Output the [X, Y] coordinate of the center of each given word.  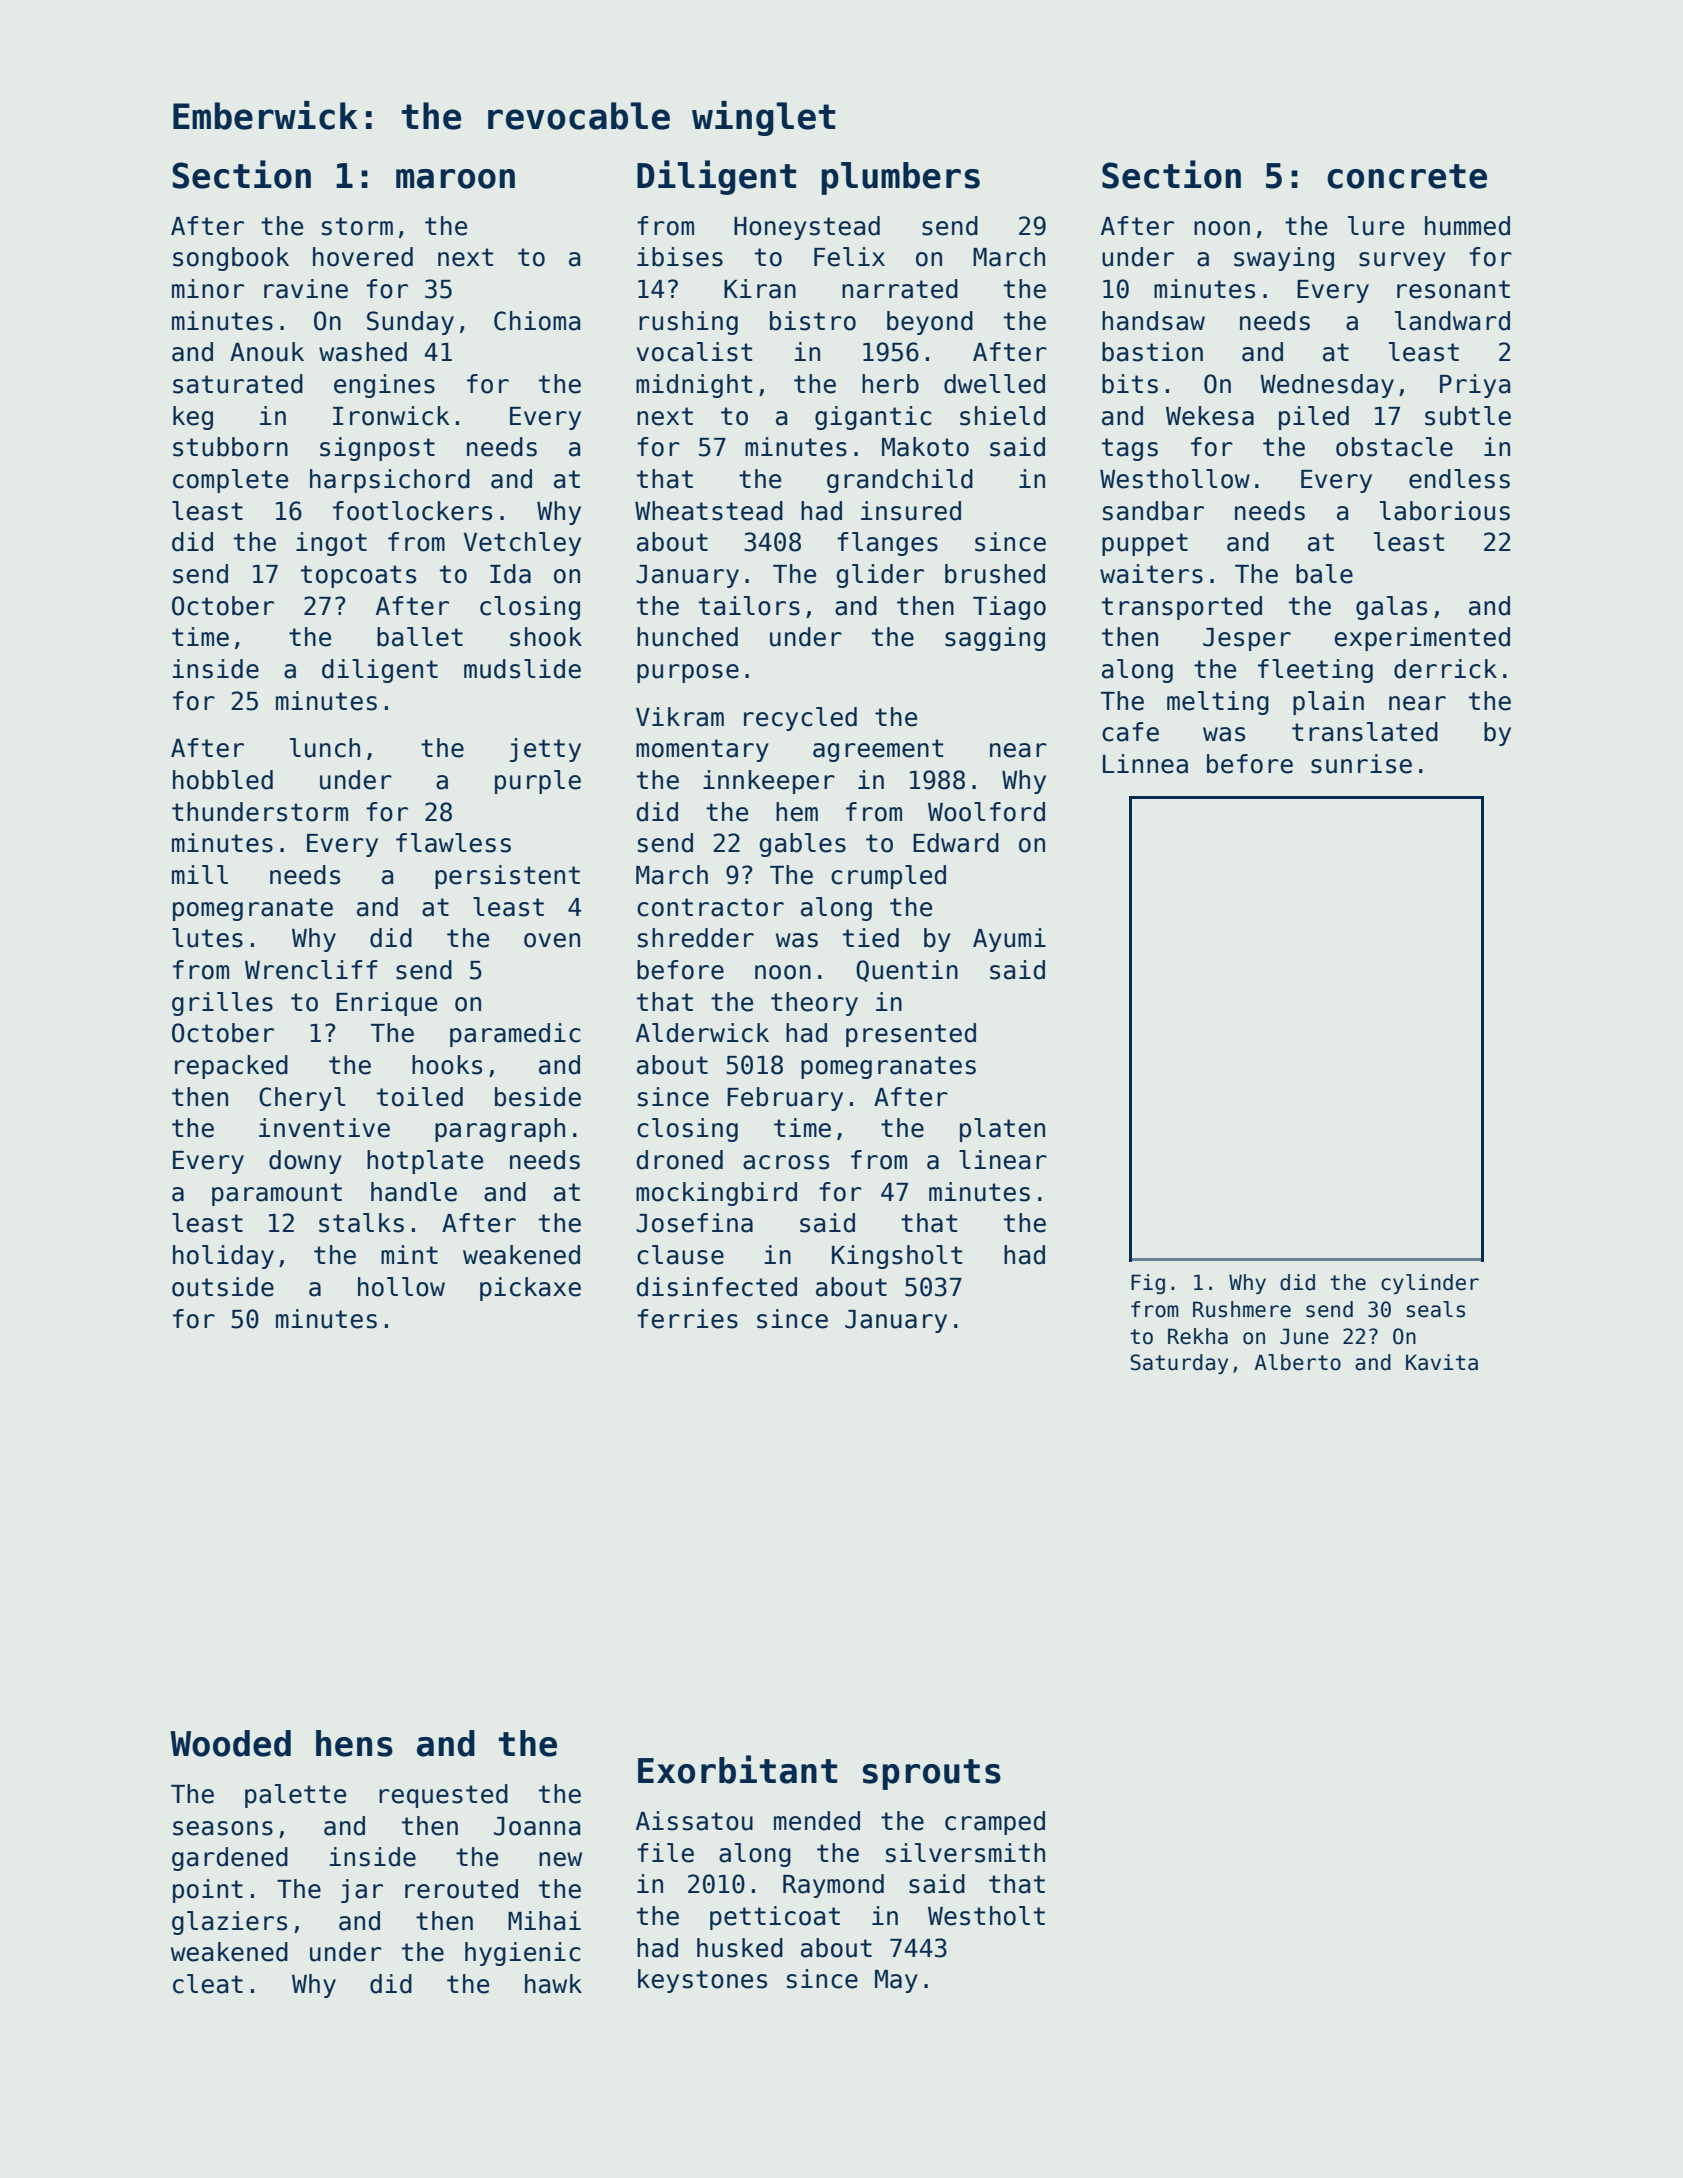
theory [814, 1004]
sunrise [1361, 764]
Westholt [986, 1916]
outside [223, 1287]
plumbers [900, 178]
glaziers [229, 1923]
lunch [325, 748]
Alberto [1298, 1362]
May [896, 1981]
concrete [1407, 176]
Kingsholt [897, 1257]
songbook [231, 259]
